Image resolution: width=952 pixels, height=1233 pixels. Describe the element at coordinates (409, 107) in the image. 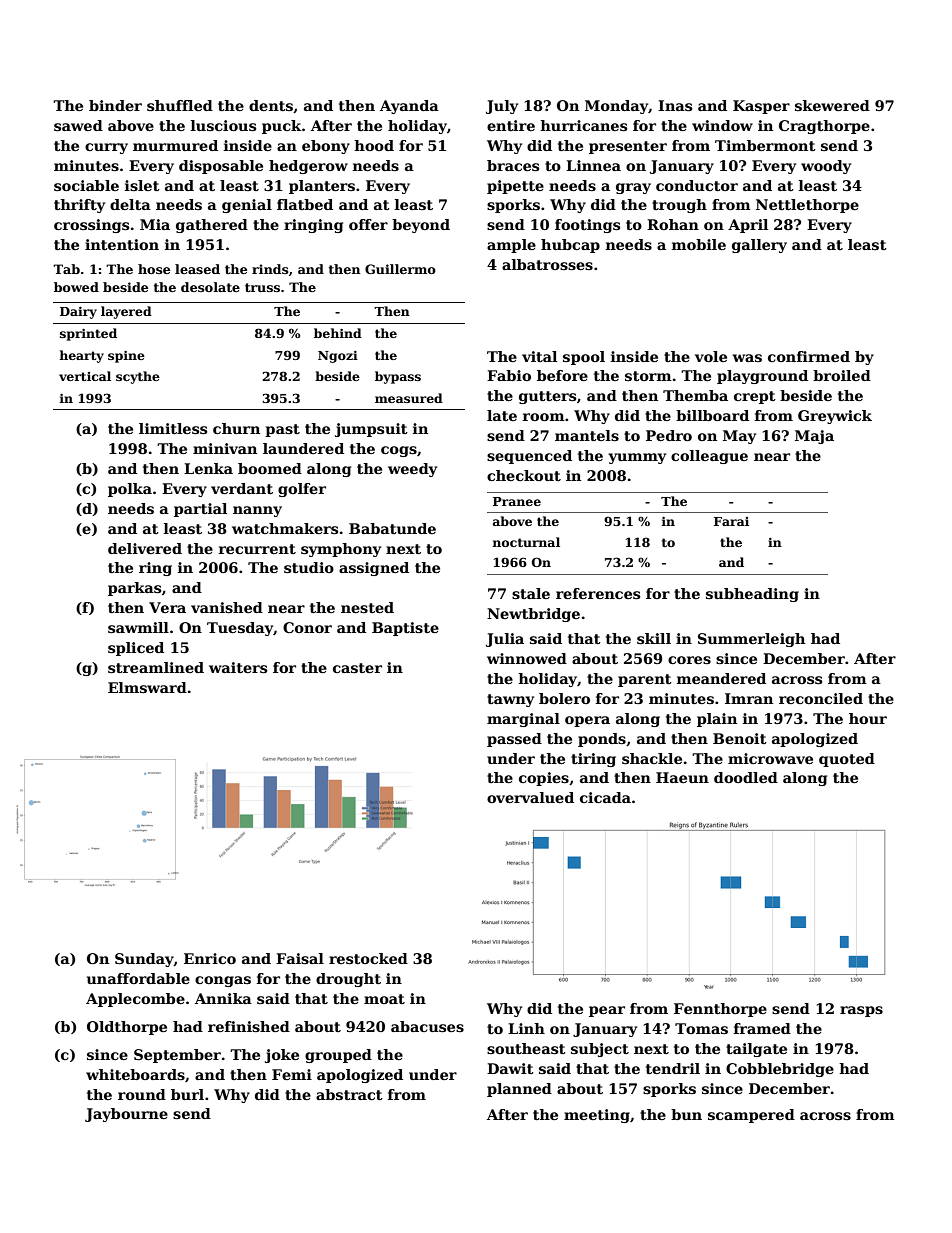

I see `Ayanda` at that location.
